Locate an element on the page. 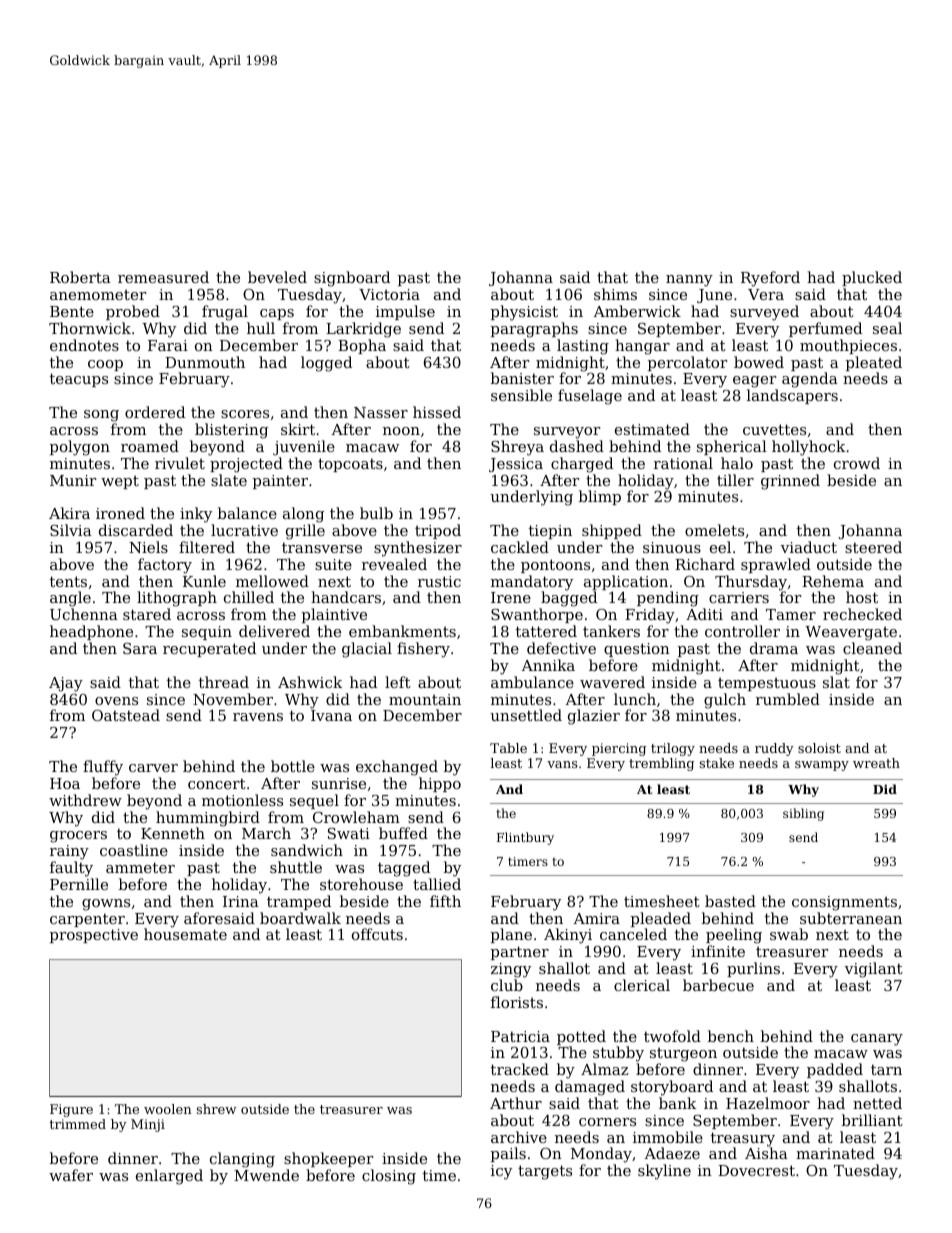  sibling is located at coordinates (803, 814).
